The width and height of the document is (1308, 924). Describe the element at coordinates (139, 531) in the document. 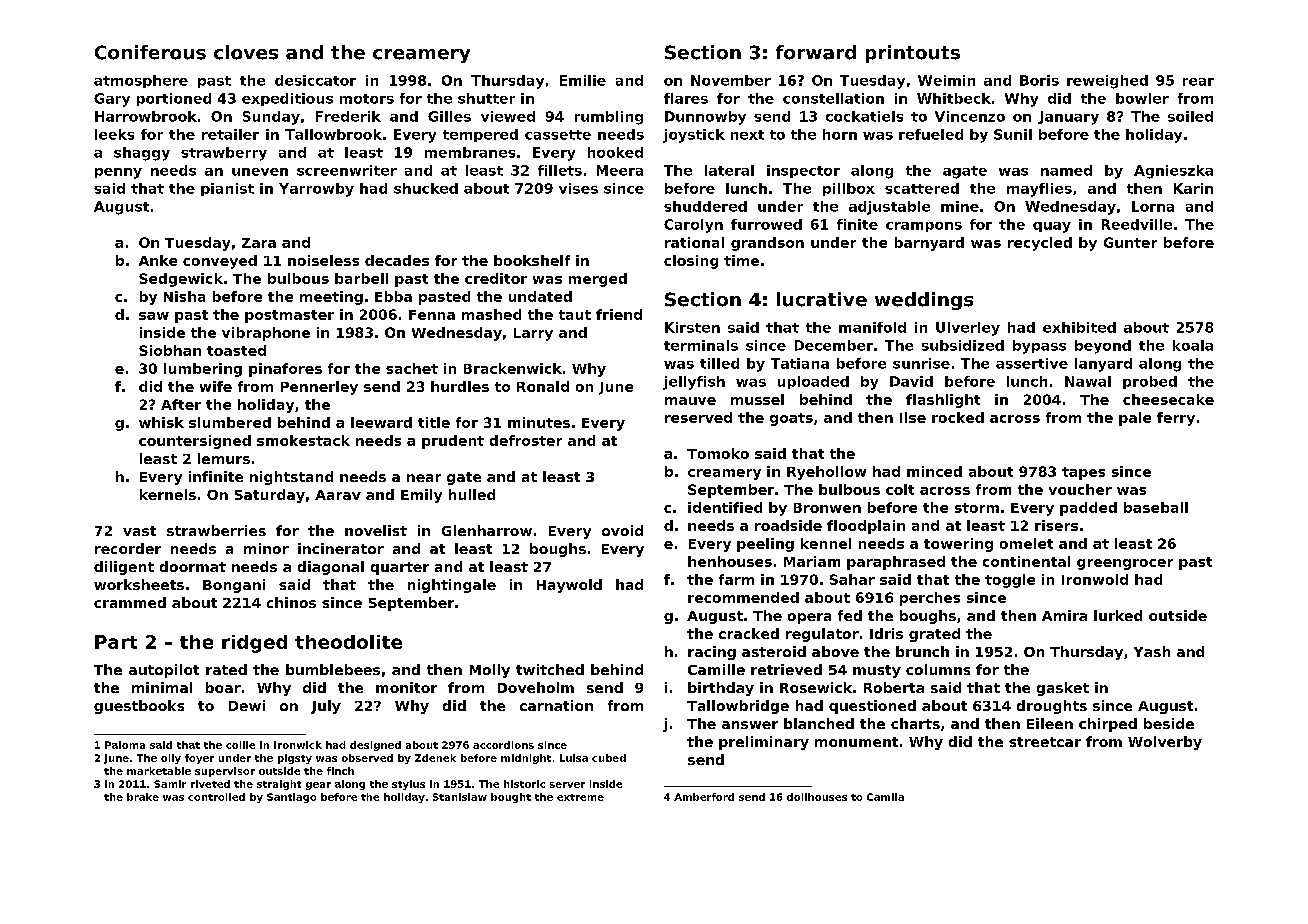

I see `vast` at that location.
